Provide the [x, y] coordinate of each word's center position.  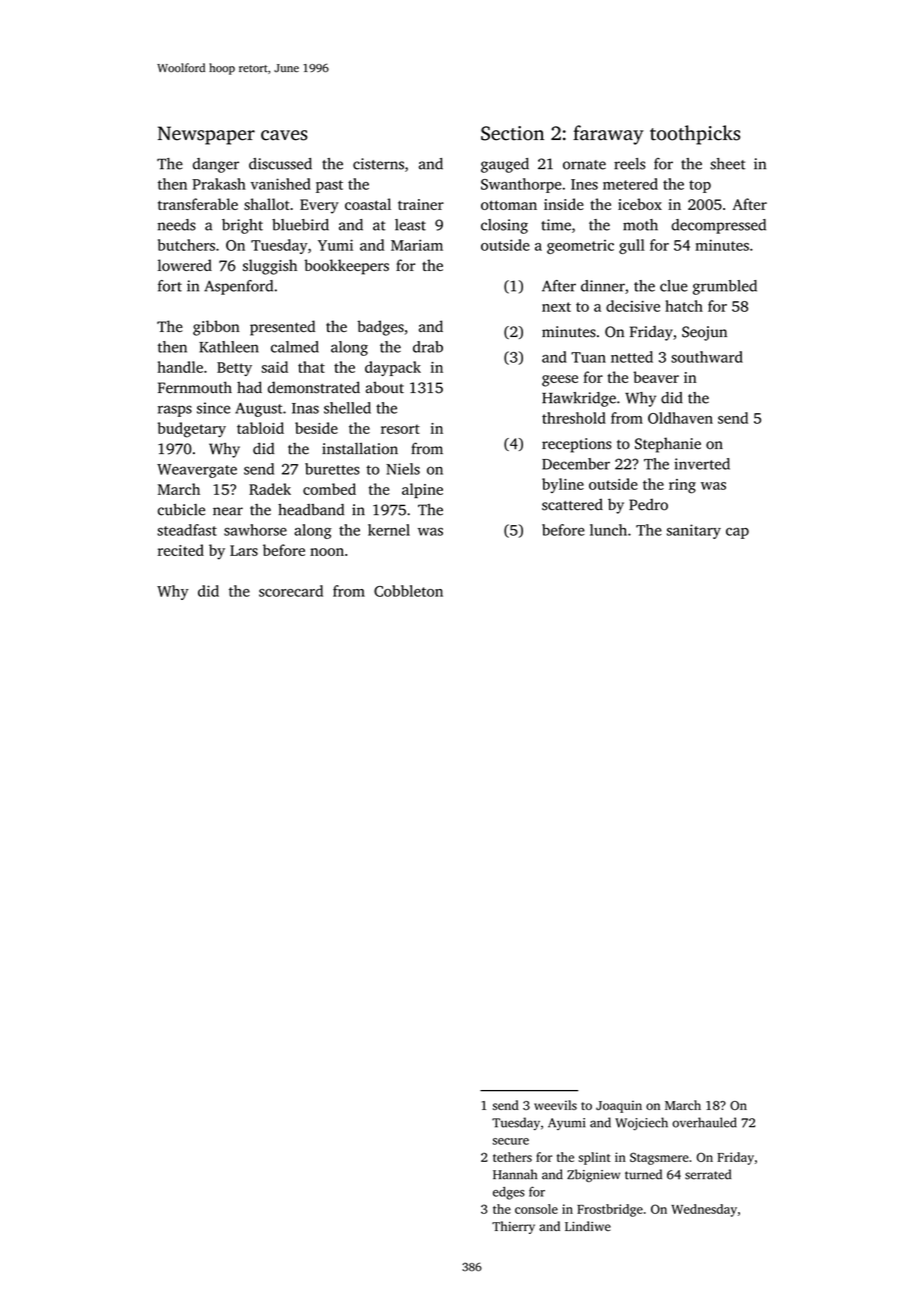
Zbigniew [593, 1175]
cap [737, 533]
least [410, 225]
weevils [555, 1105]
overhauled [704, 1122]
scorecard [291, 591]
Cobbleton [408, 591]
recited [181, 550]
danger [216, 165]
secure [511, 1141]
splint [594, 1158]
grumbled [725, 287]
